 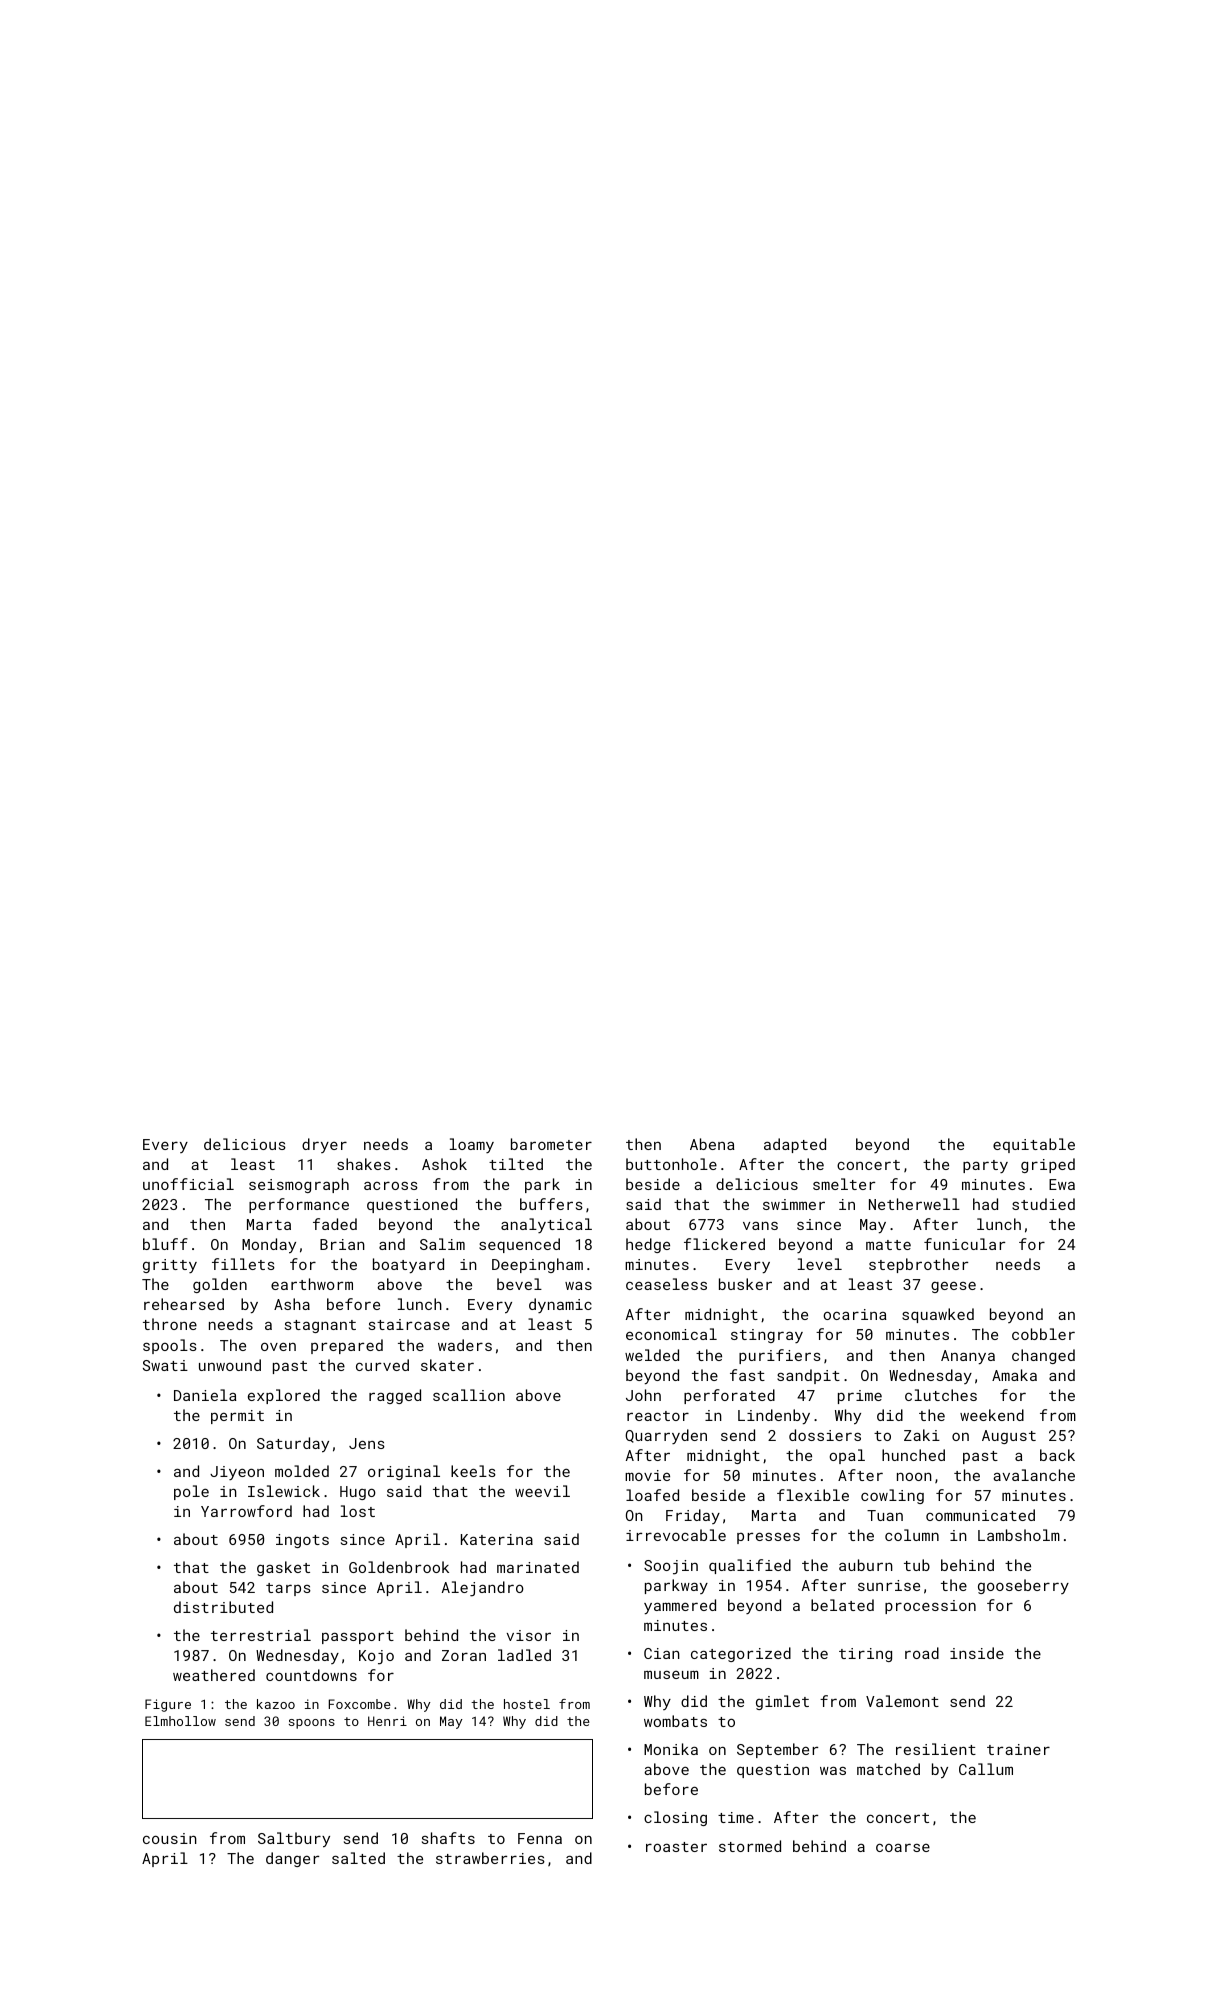 What do you see at coordinates (953, 1287) in the screenshot?
I see `geese` at bounding box center [953, 1287].
